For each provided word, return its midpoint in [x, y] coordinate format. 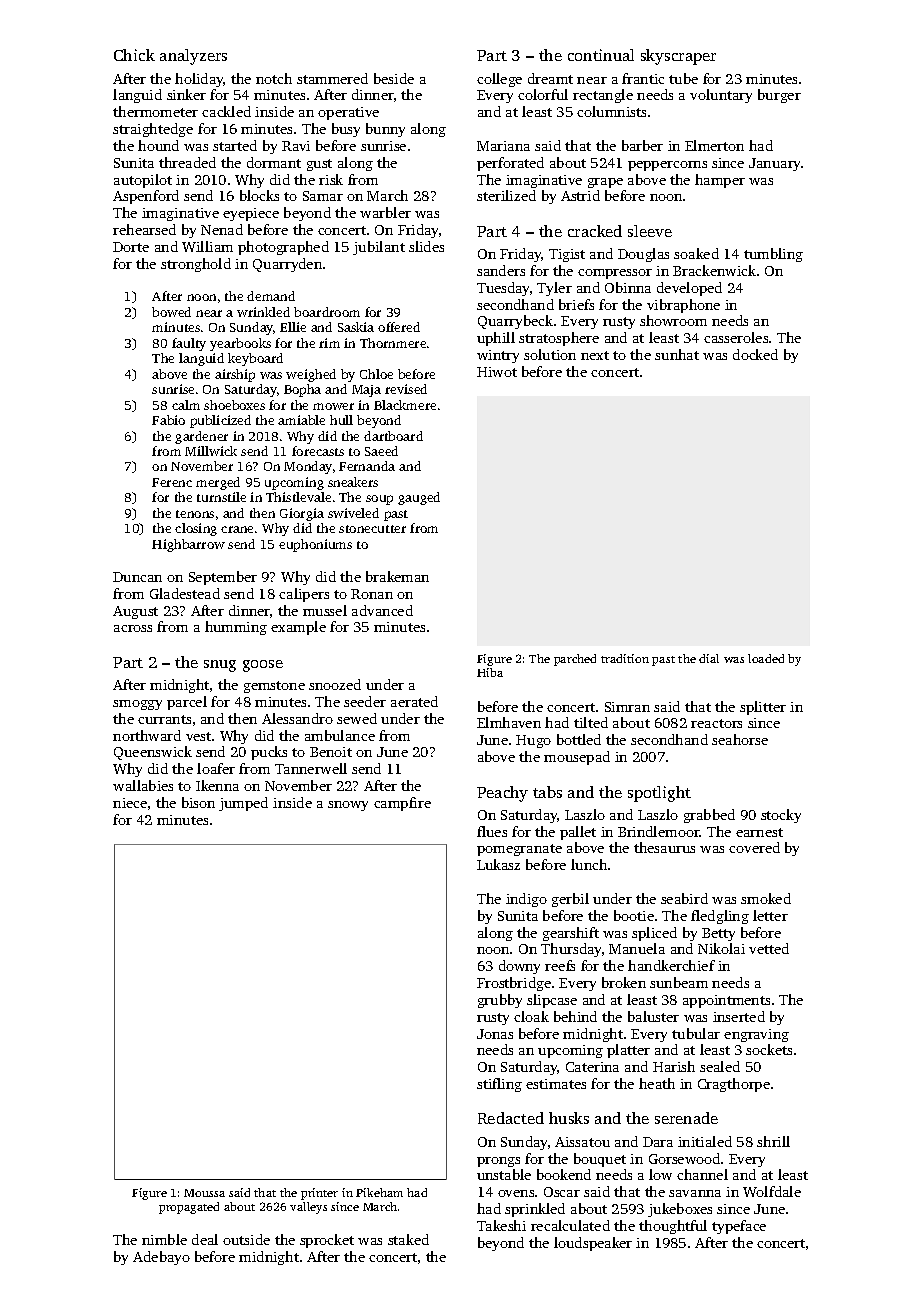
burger [779, 96]
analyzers [193, 57]
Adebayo [161, 1258]
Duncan [137, 577]
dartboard [393, 436]
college [499, 80]
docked [755, 354]
